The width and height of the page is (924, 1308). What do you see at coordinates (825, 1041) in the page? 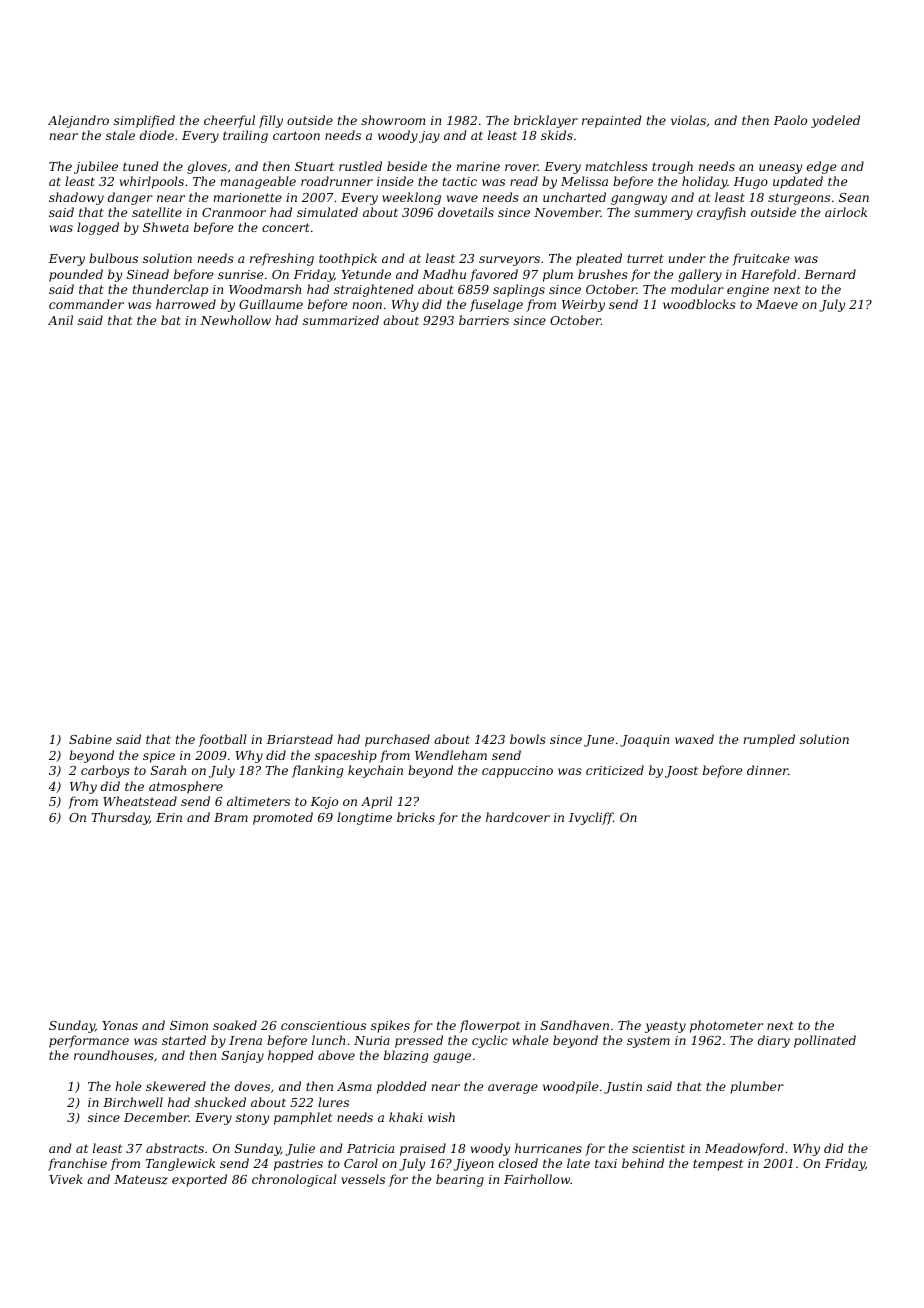
I see `pollinated` at bounding box center [825, 1041].
